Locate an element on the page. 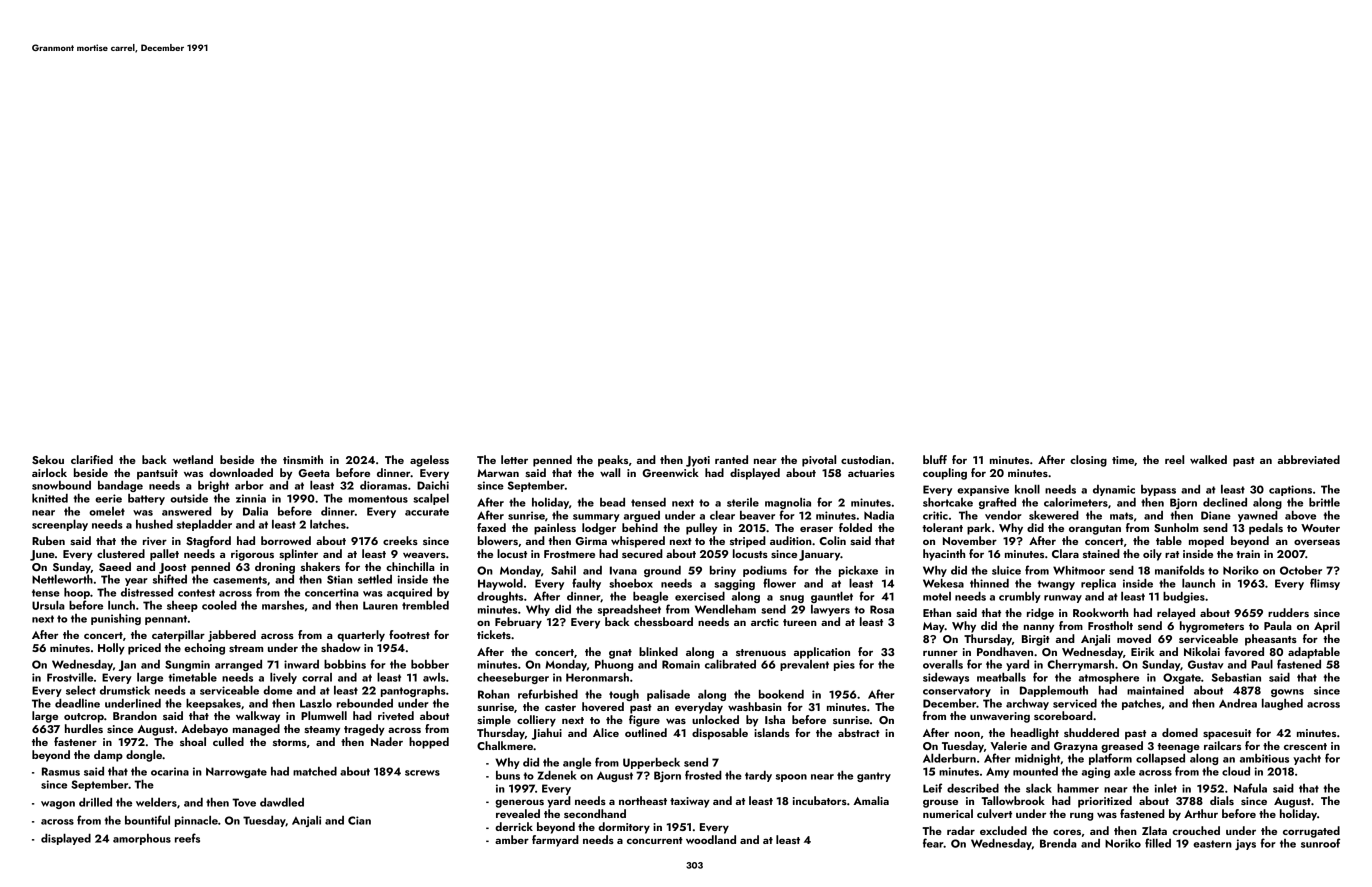 This page has height=887, width=1372. Sekou is located at coordinates (48, 459).
